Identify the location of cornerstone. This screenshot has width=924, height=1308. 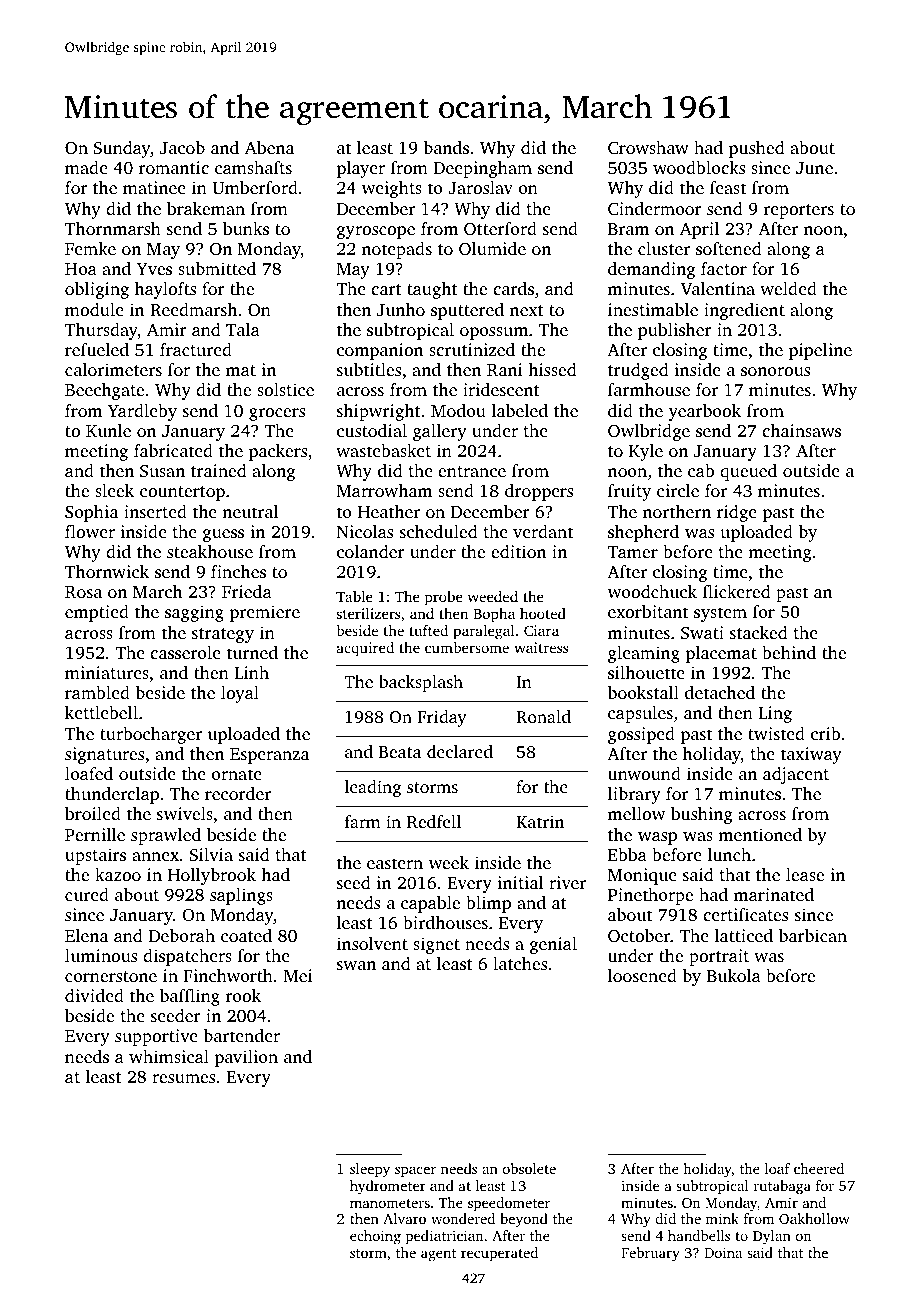
(111, 976).
